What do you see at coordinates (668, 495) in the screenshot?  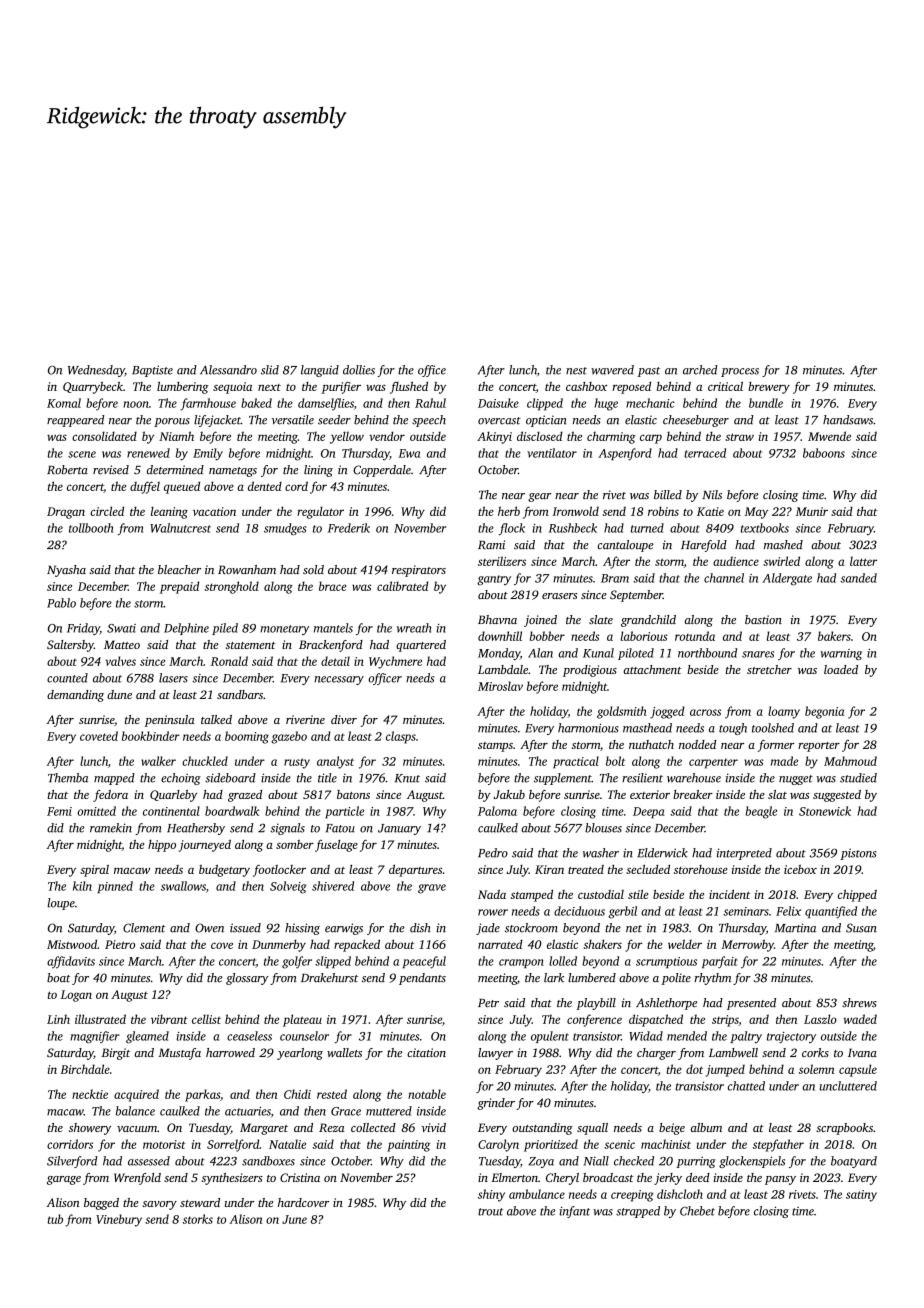 I see `billed` at bounding box center [668, 495].
